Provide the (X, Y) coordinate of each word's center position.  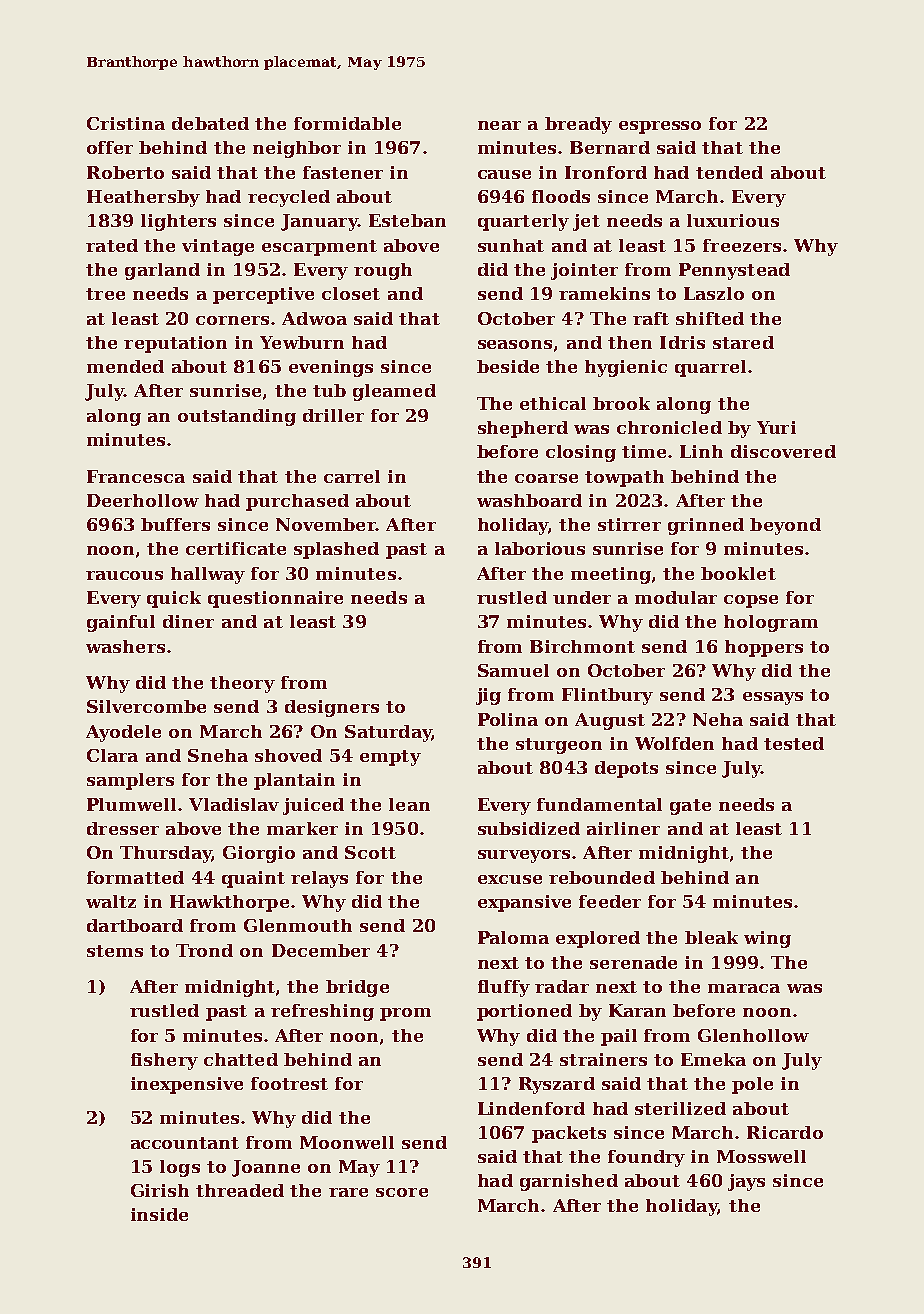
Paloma (513, 937)
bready (578, 125)
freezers (742, 245)
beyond (785, 526)
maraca (744, 988)
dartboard (135, 925)
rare (348, 1192)
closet (351, 293)
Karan (637, 1010)
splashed (336, 550)
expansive (524, 903)
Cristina (126, 123)
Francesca (136, 476)
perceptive (263, 295)
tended (729, 172)
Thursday (166, 854)
